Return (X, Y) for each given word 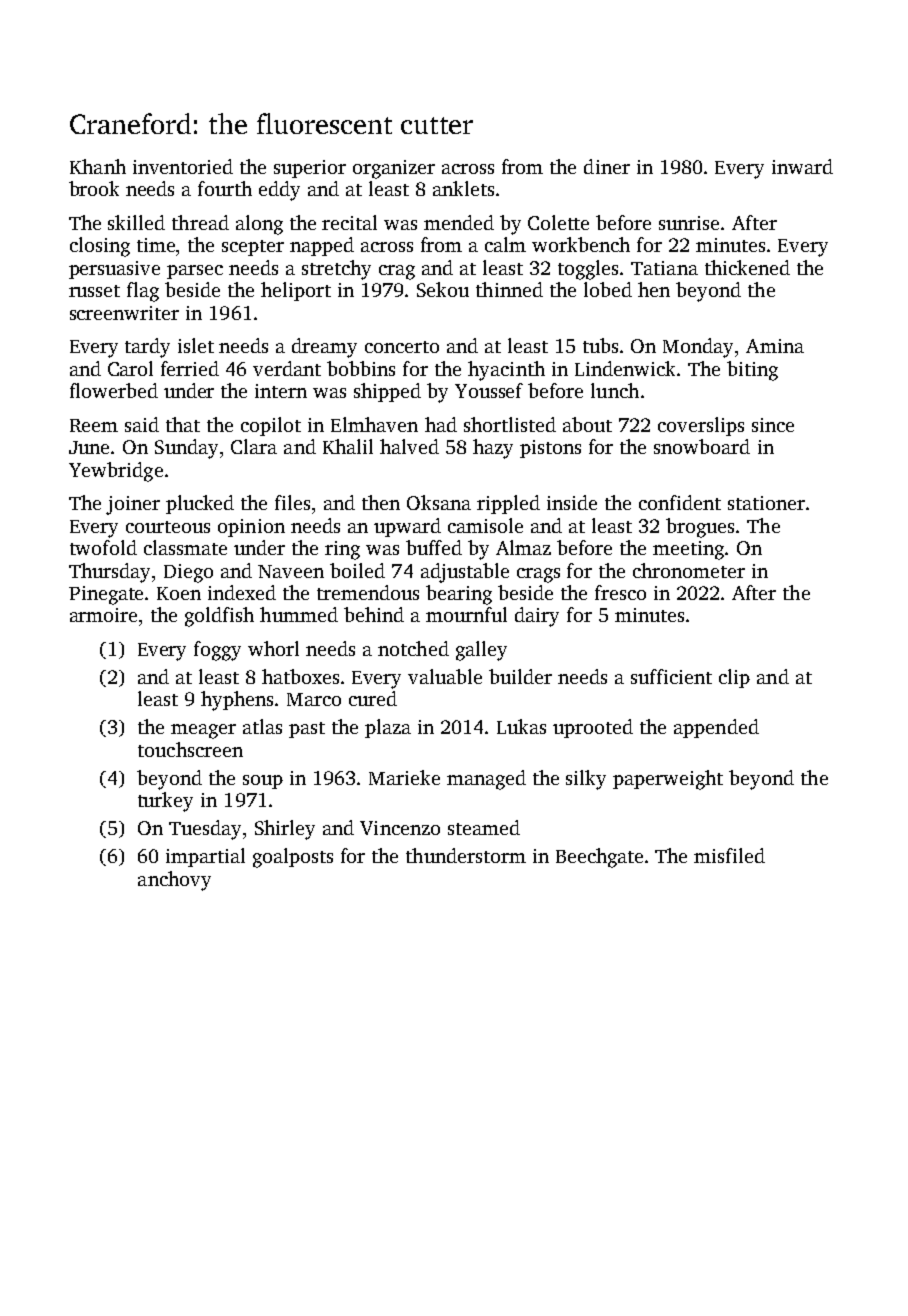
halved (409, 446)
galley (481, 651)
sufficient (671, 676)
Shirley (285, 830)
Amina (775, 346)
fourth (225, 188)
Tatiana (664, 268)
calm (505, 244)
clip (734, 678)
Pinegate (106, 595)
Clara (254, 446)
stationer (766, 503)
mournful (466, 614)
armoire (103, 615)
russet (94, 291)
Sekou (443, 289)
